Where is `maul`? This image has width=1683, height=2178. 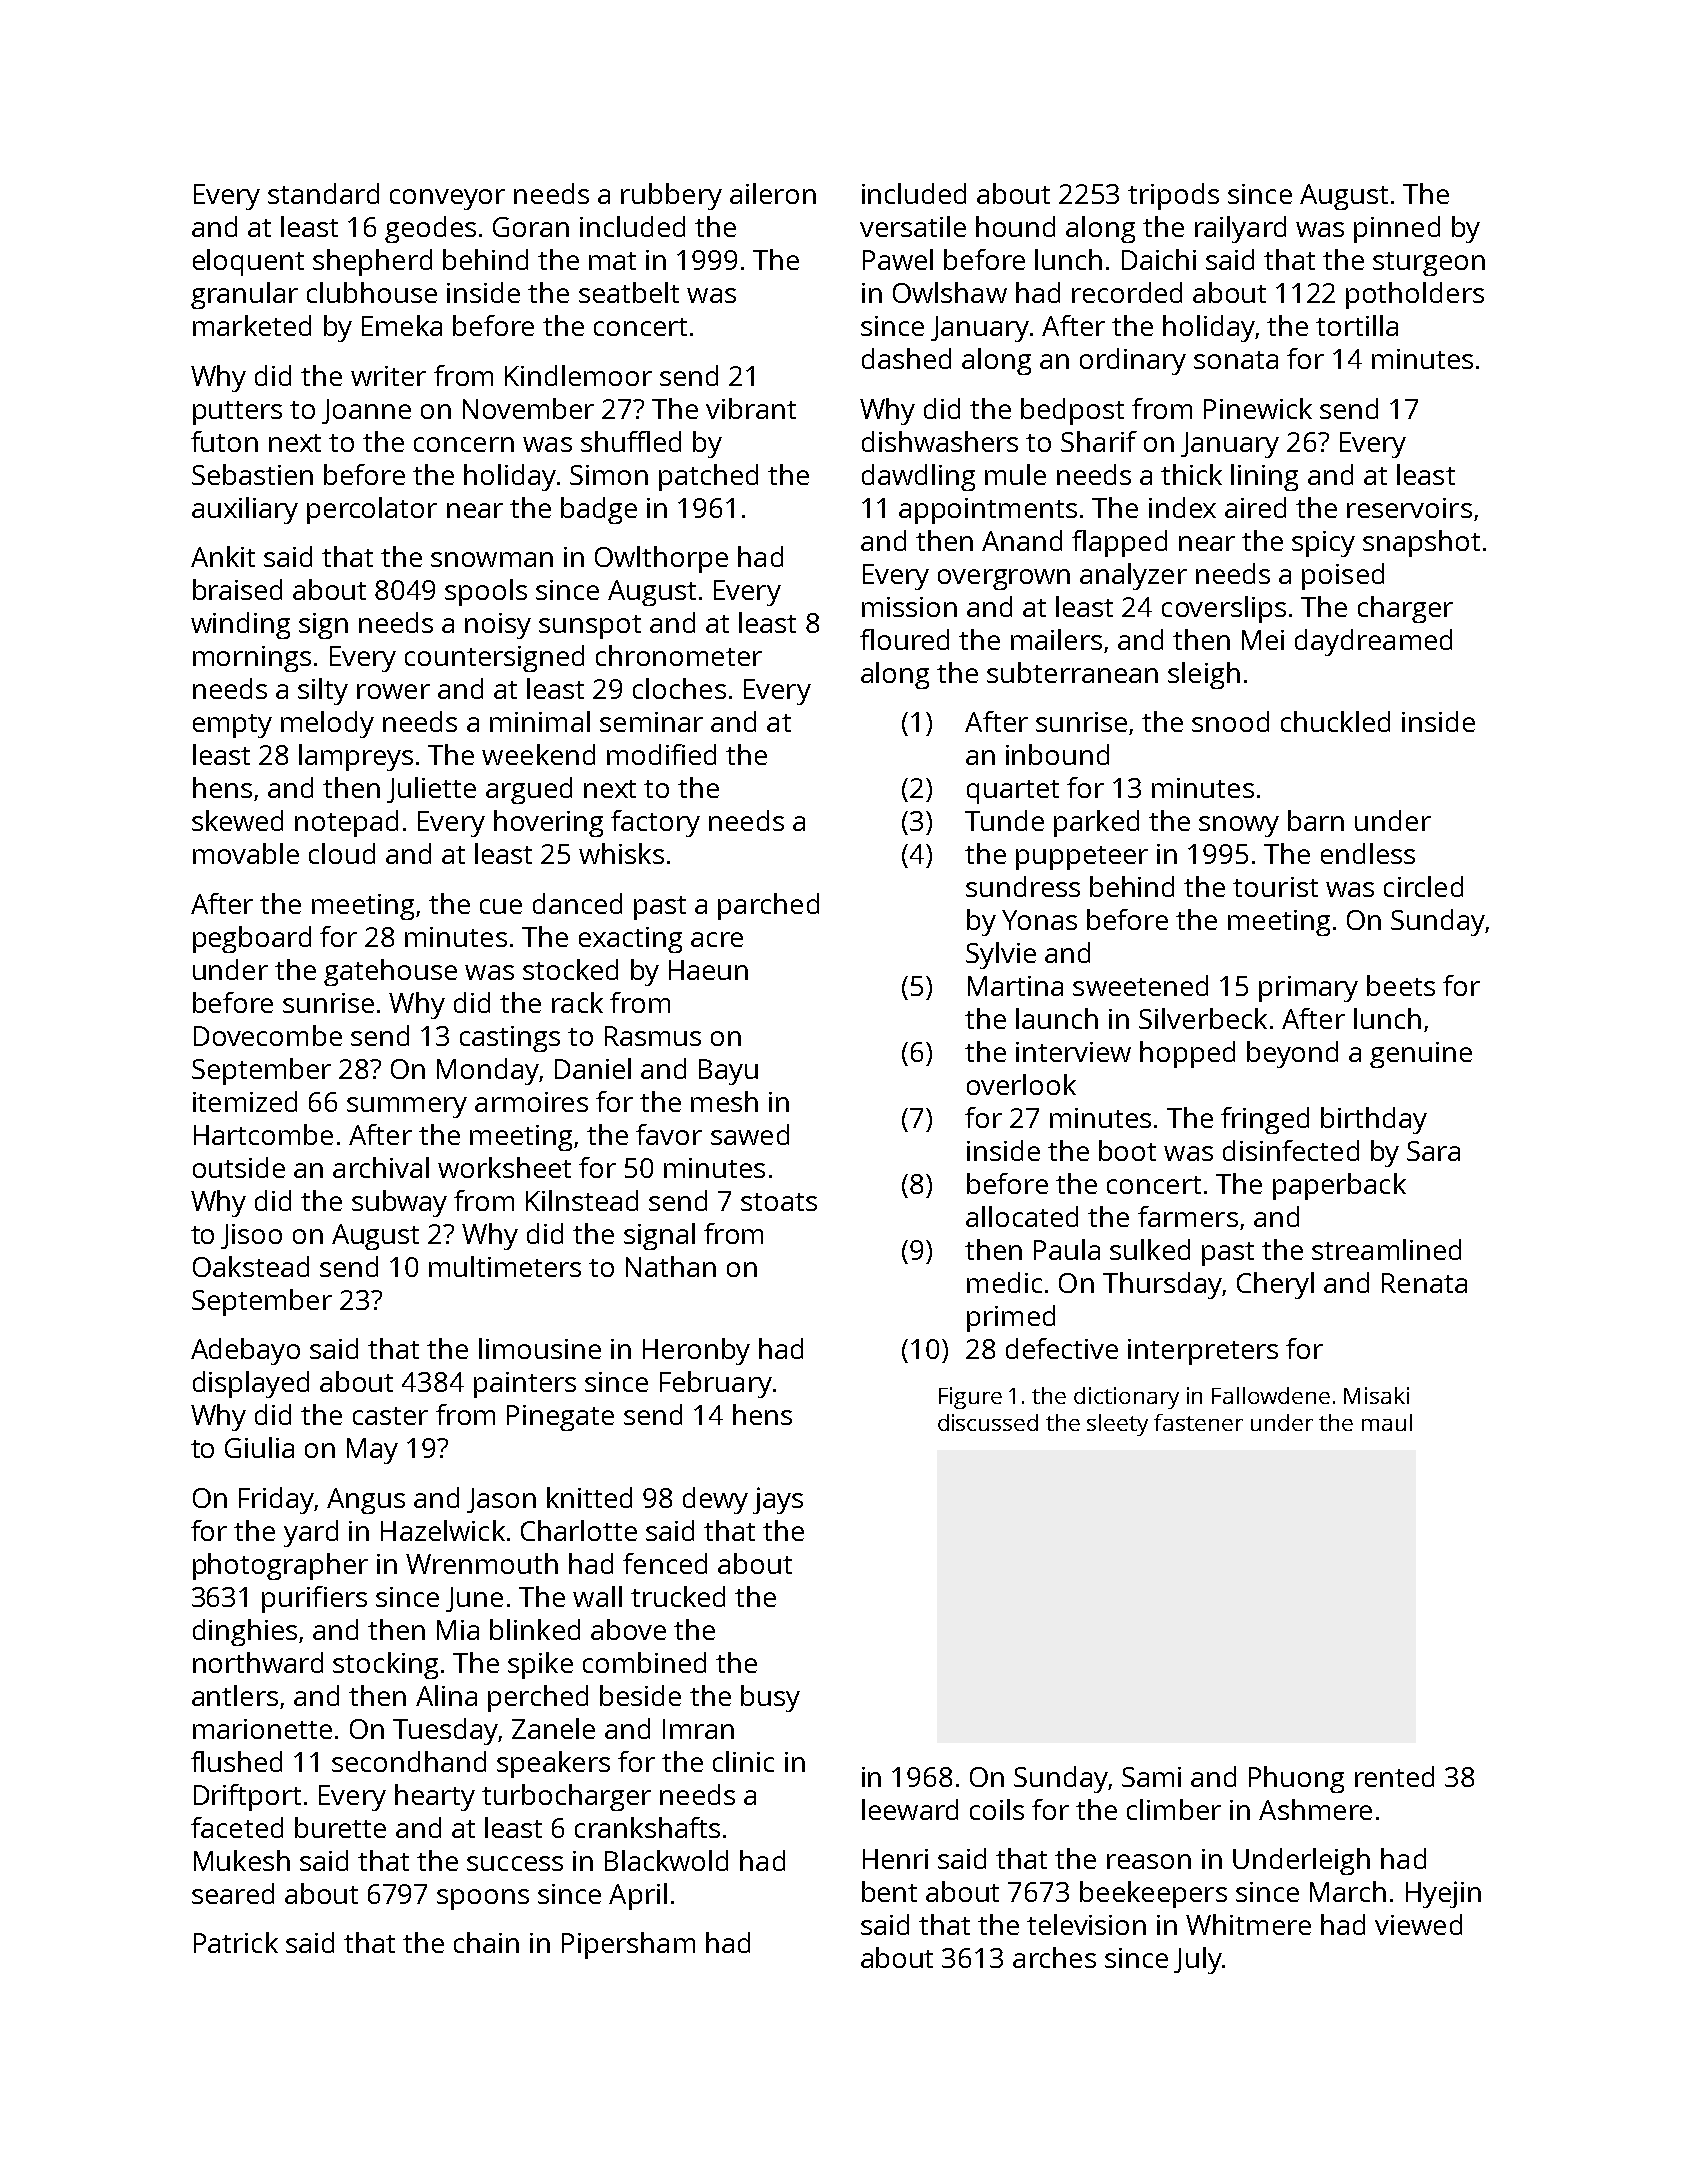
maul is located at coordinates (1387, 1422).
